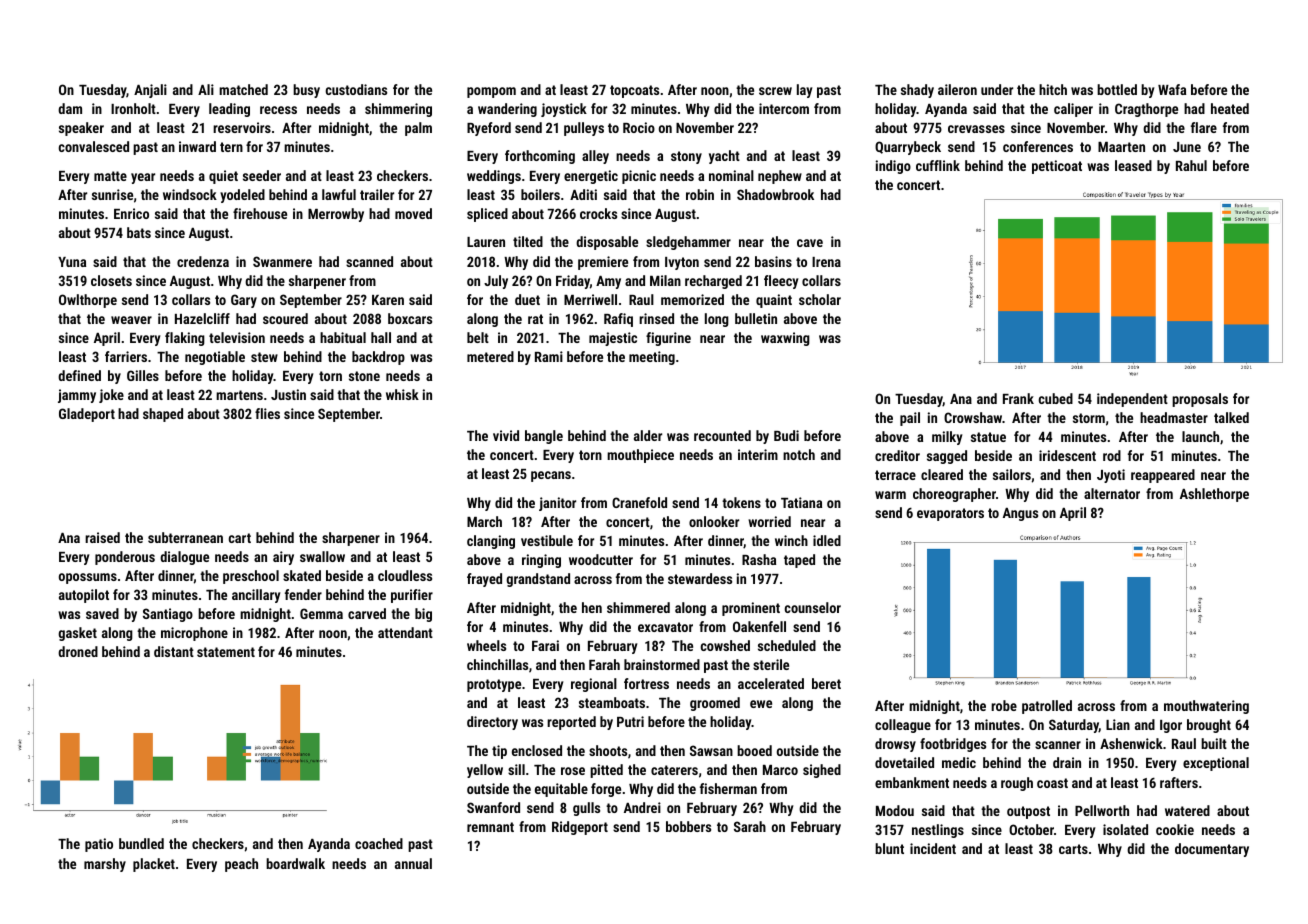 The image size is (1308, 924). I want to click on blunt, so click(889, 848).
